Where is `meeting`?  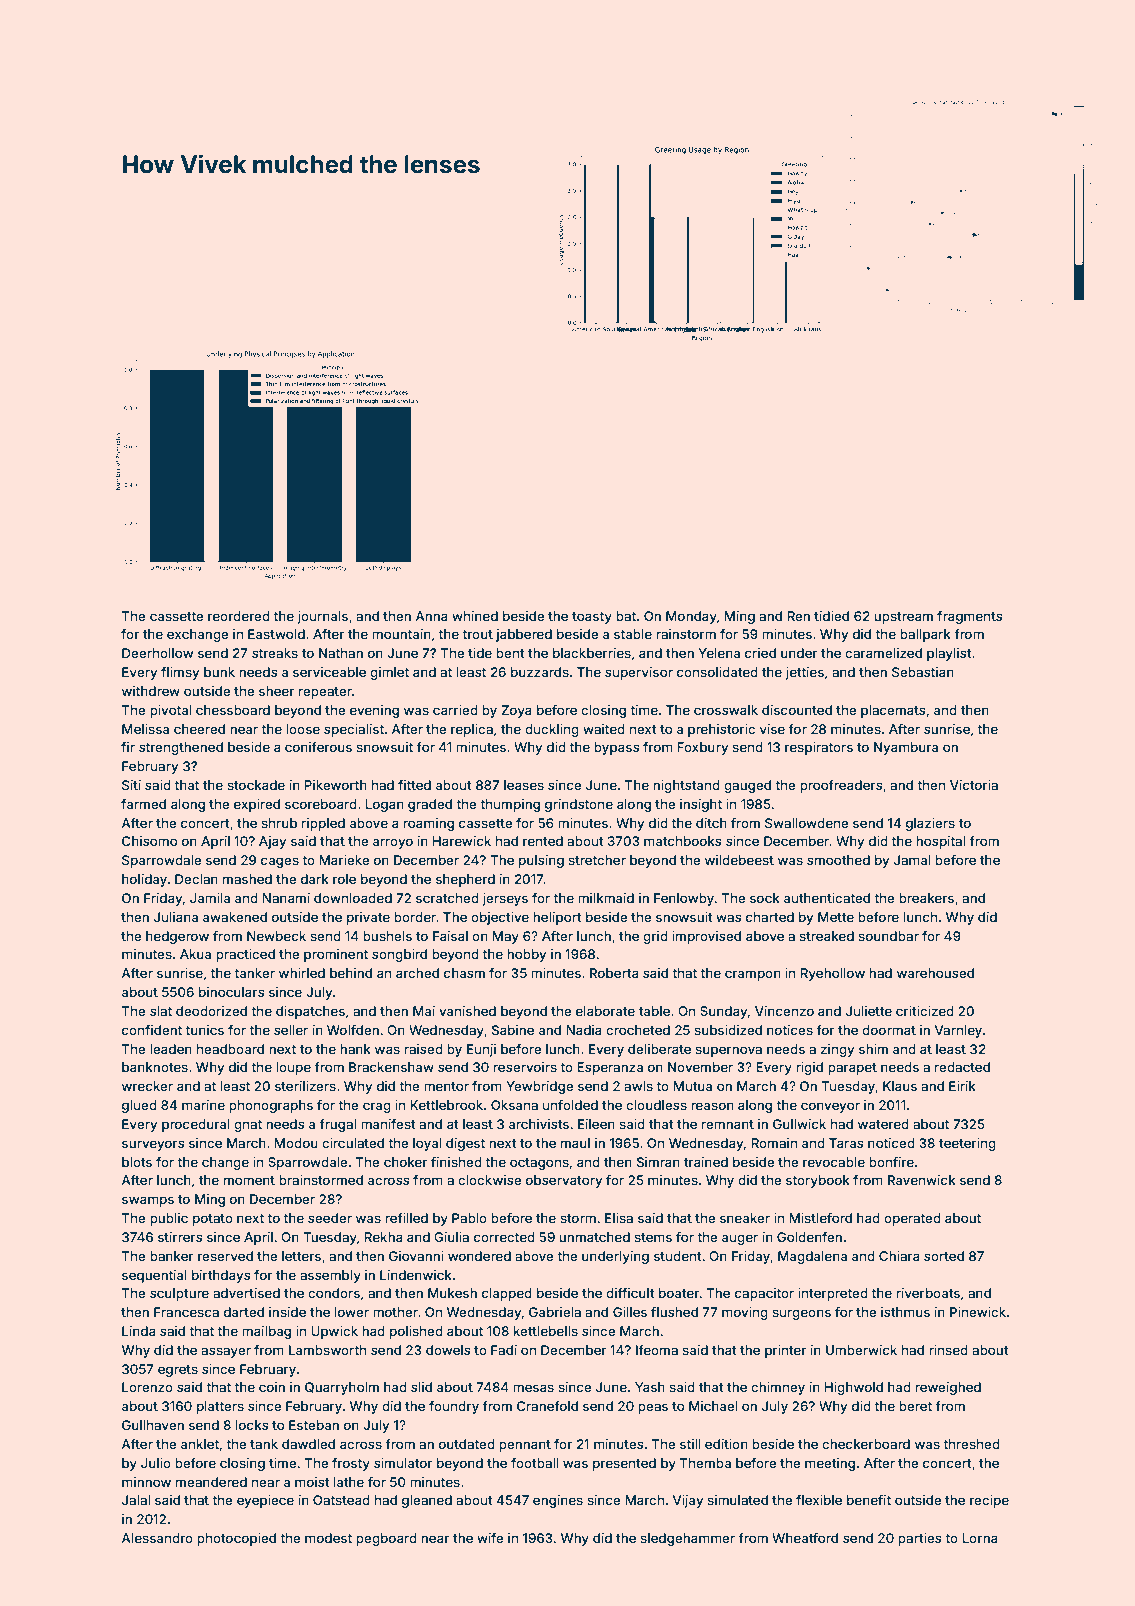 meeting is located at coordinates (830, 1464).
